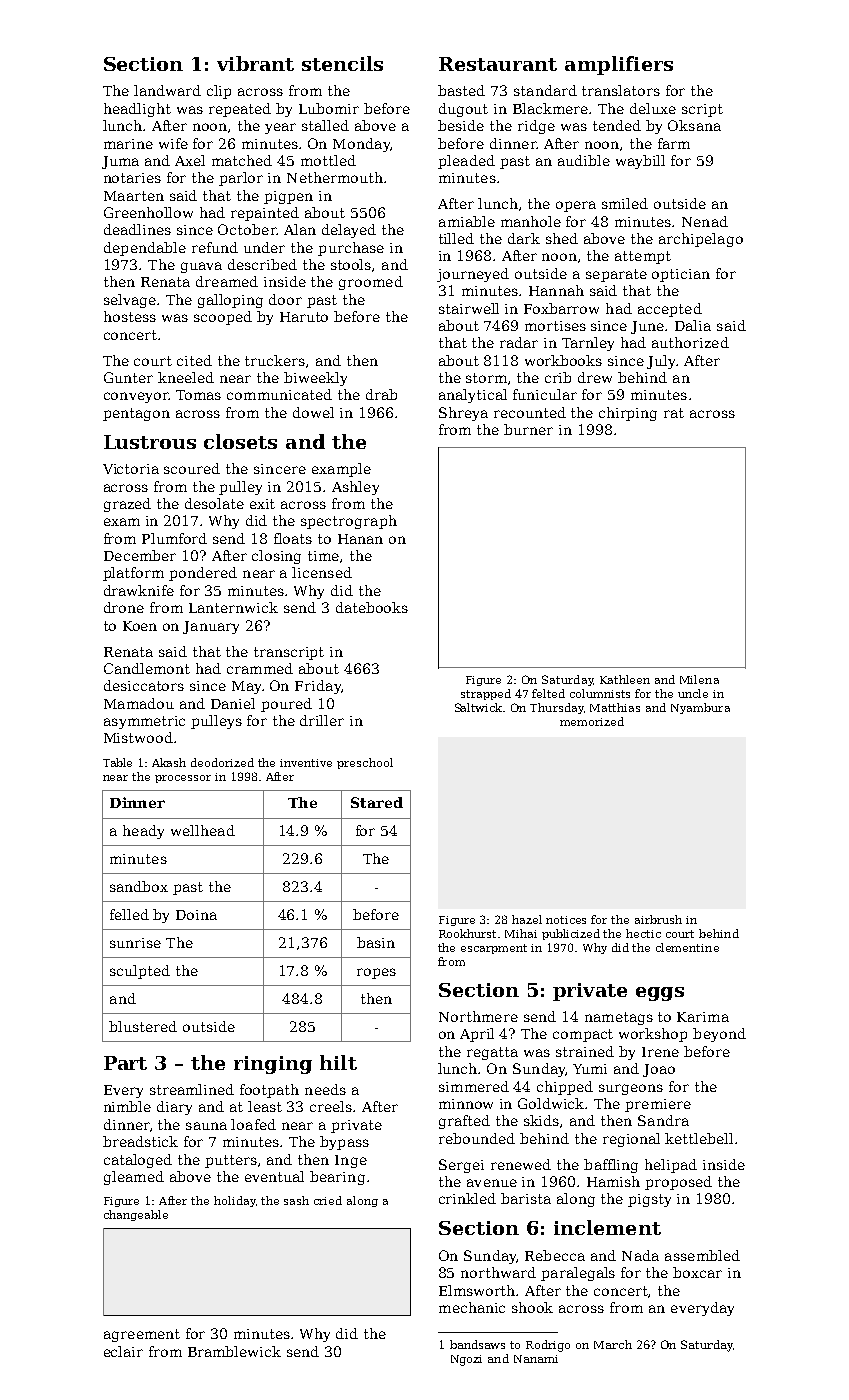  I want to click on ropes, so click(376, 973).
